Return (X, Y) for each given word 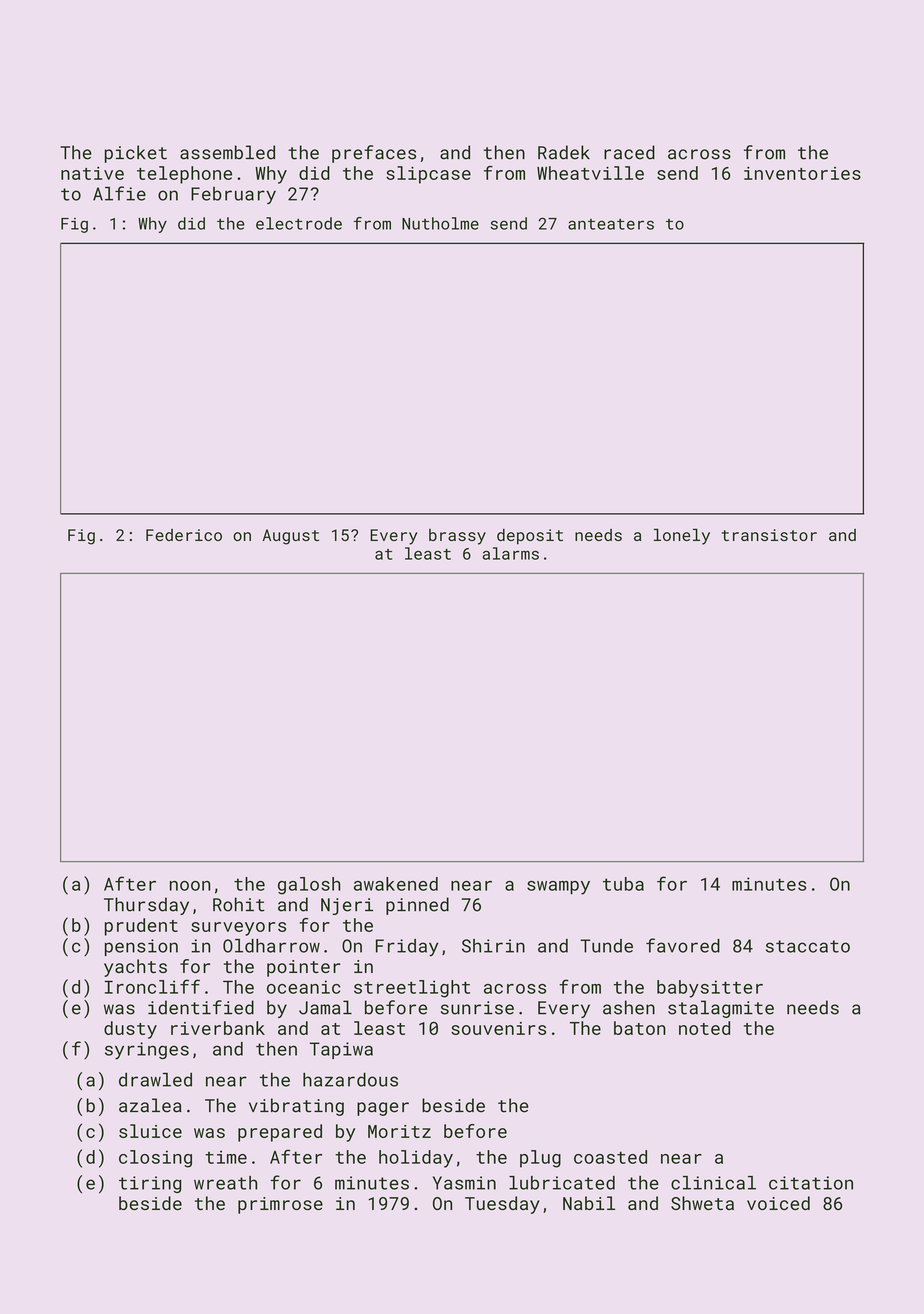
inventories (802, 173)
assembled (227, 152)
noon (190, 886)
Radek (564, 152)
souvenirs (498, 1028)
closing (155, 1159)
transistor (769, 535)
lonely (682, 537)
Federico (184, 535)
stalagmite (721, 1009)
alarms (511, 553)
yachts (135, 968)
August (291, 537)
